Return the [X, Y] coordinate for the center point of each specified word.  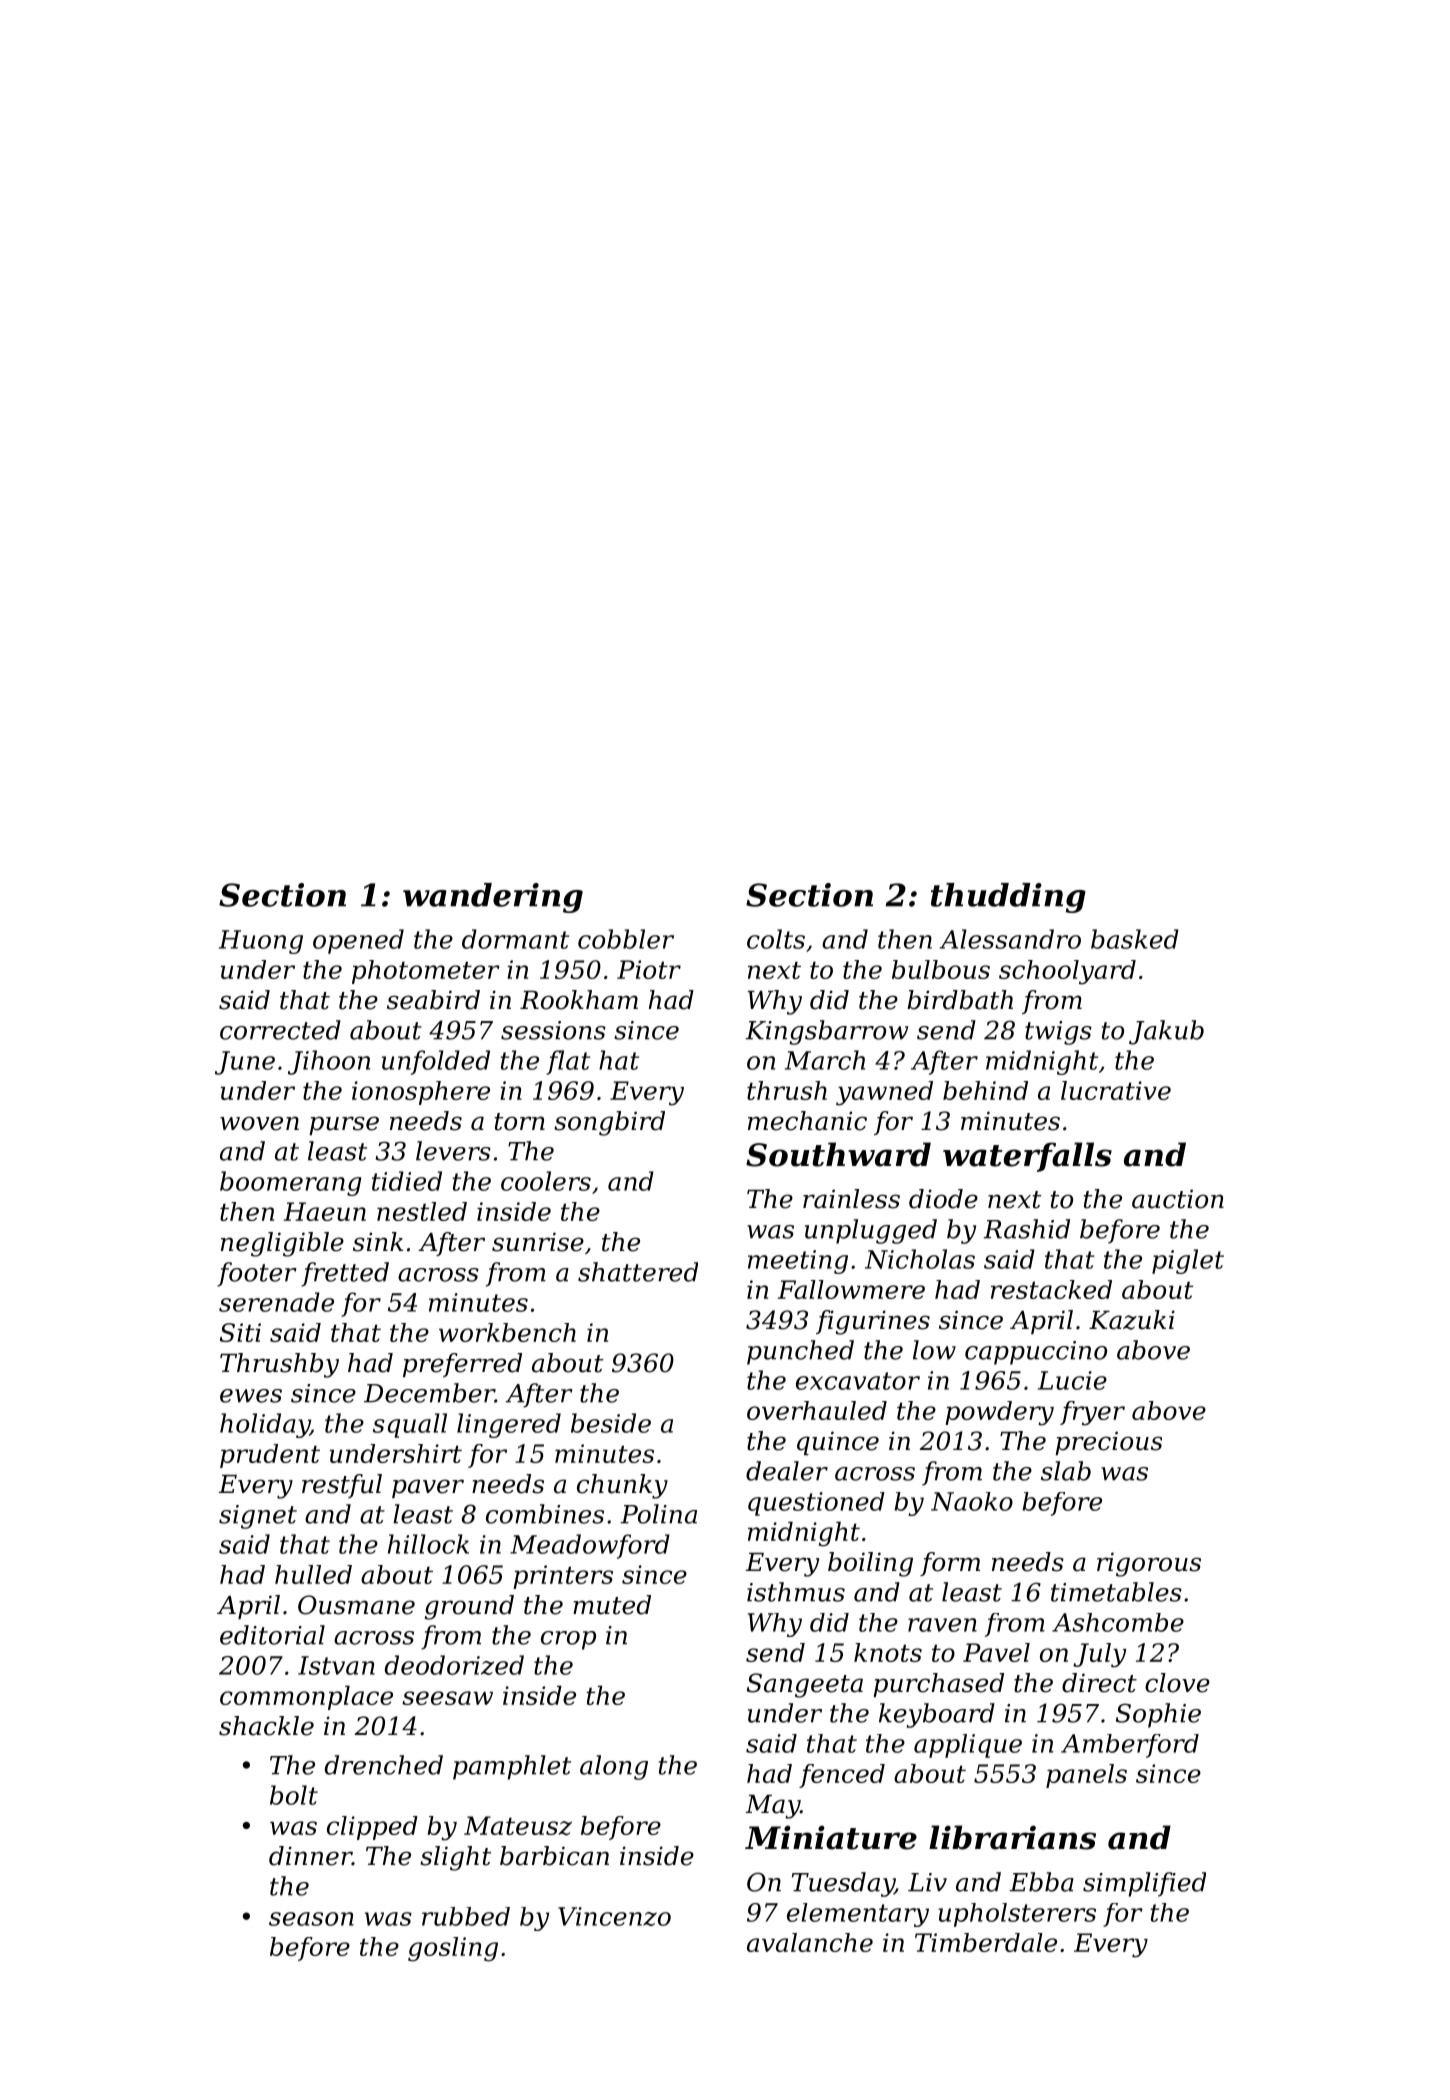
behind [985, 1090]
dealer [787, 1471]
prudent [270, 1456]
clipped [372, 1828]
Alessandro [1010, 939]
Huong [261, 942]
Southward [838, 1154]
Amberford [1130, 1746]
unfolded [436, 1062]
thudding [1008, 898]
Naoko [972, 1501]
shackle [266, 1726]
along [614, 1767]
